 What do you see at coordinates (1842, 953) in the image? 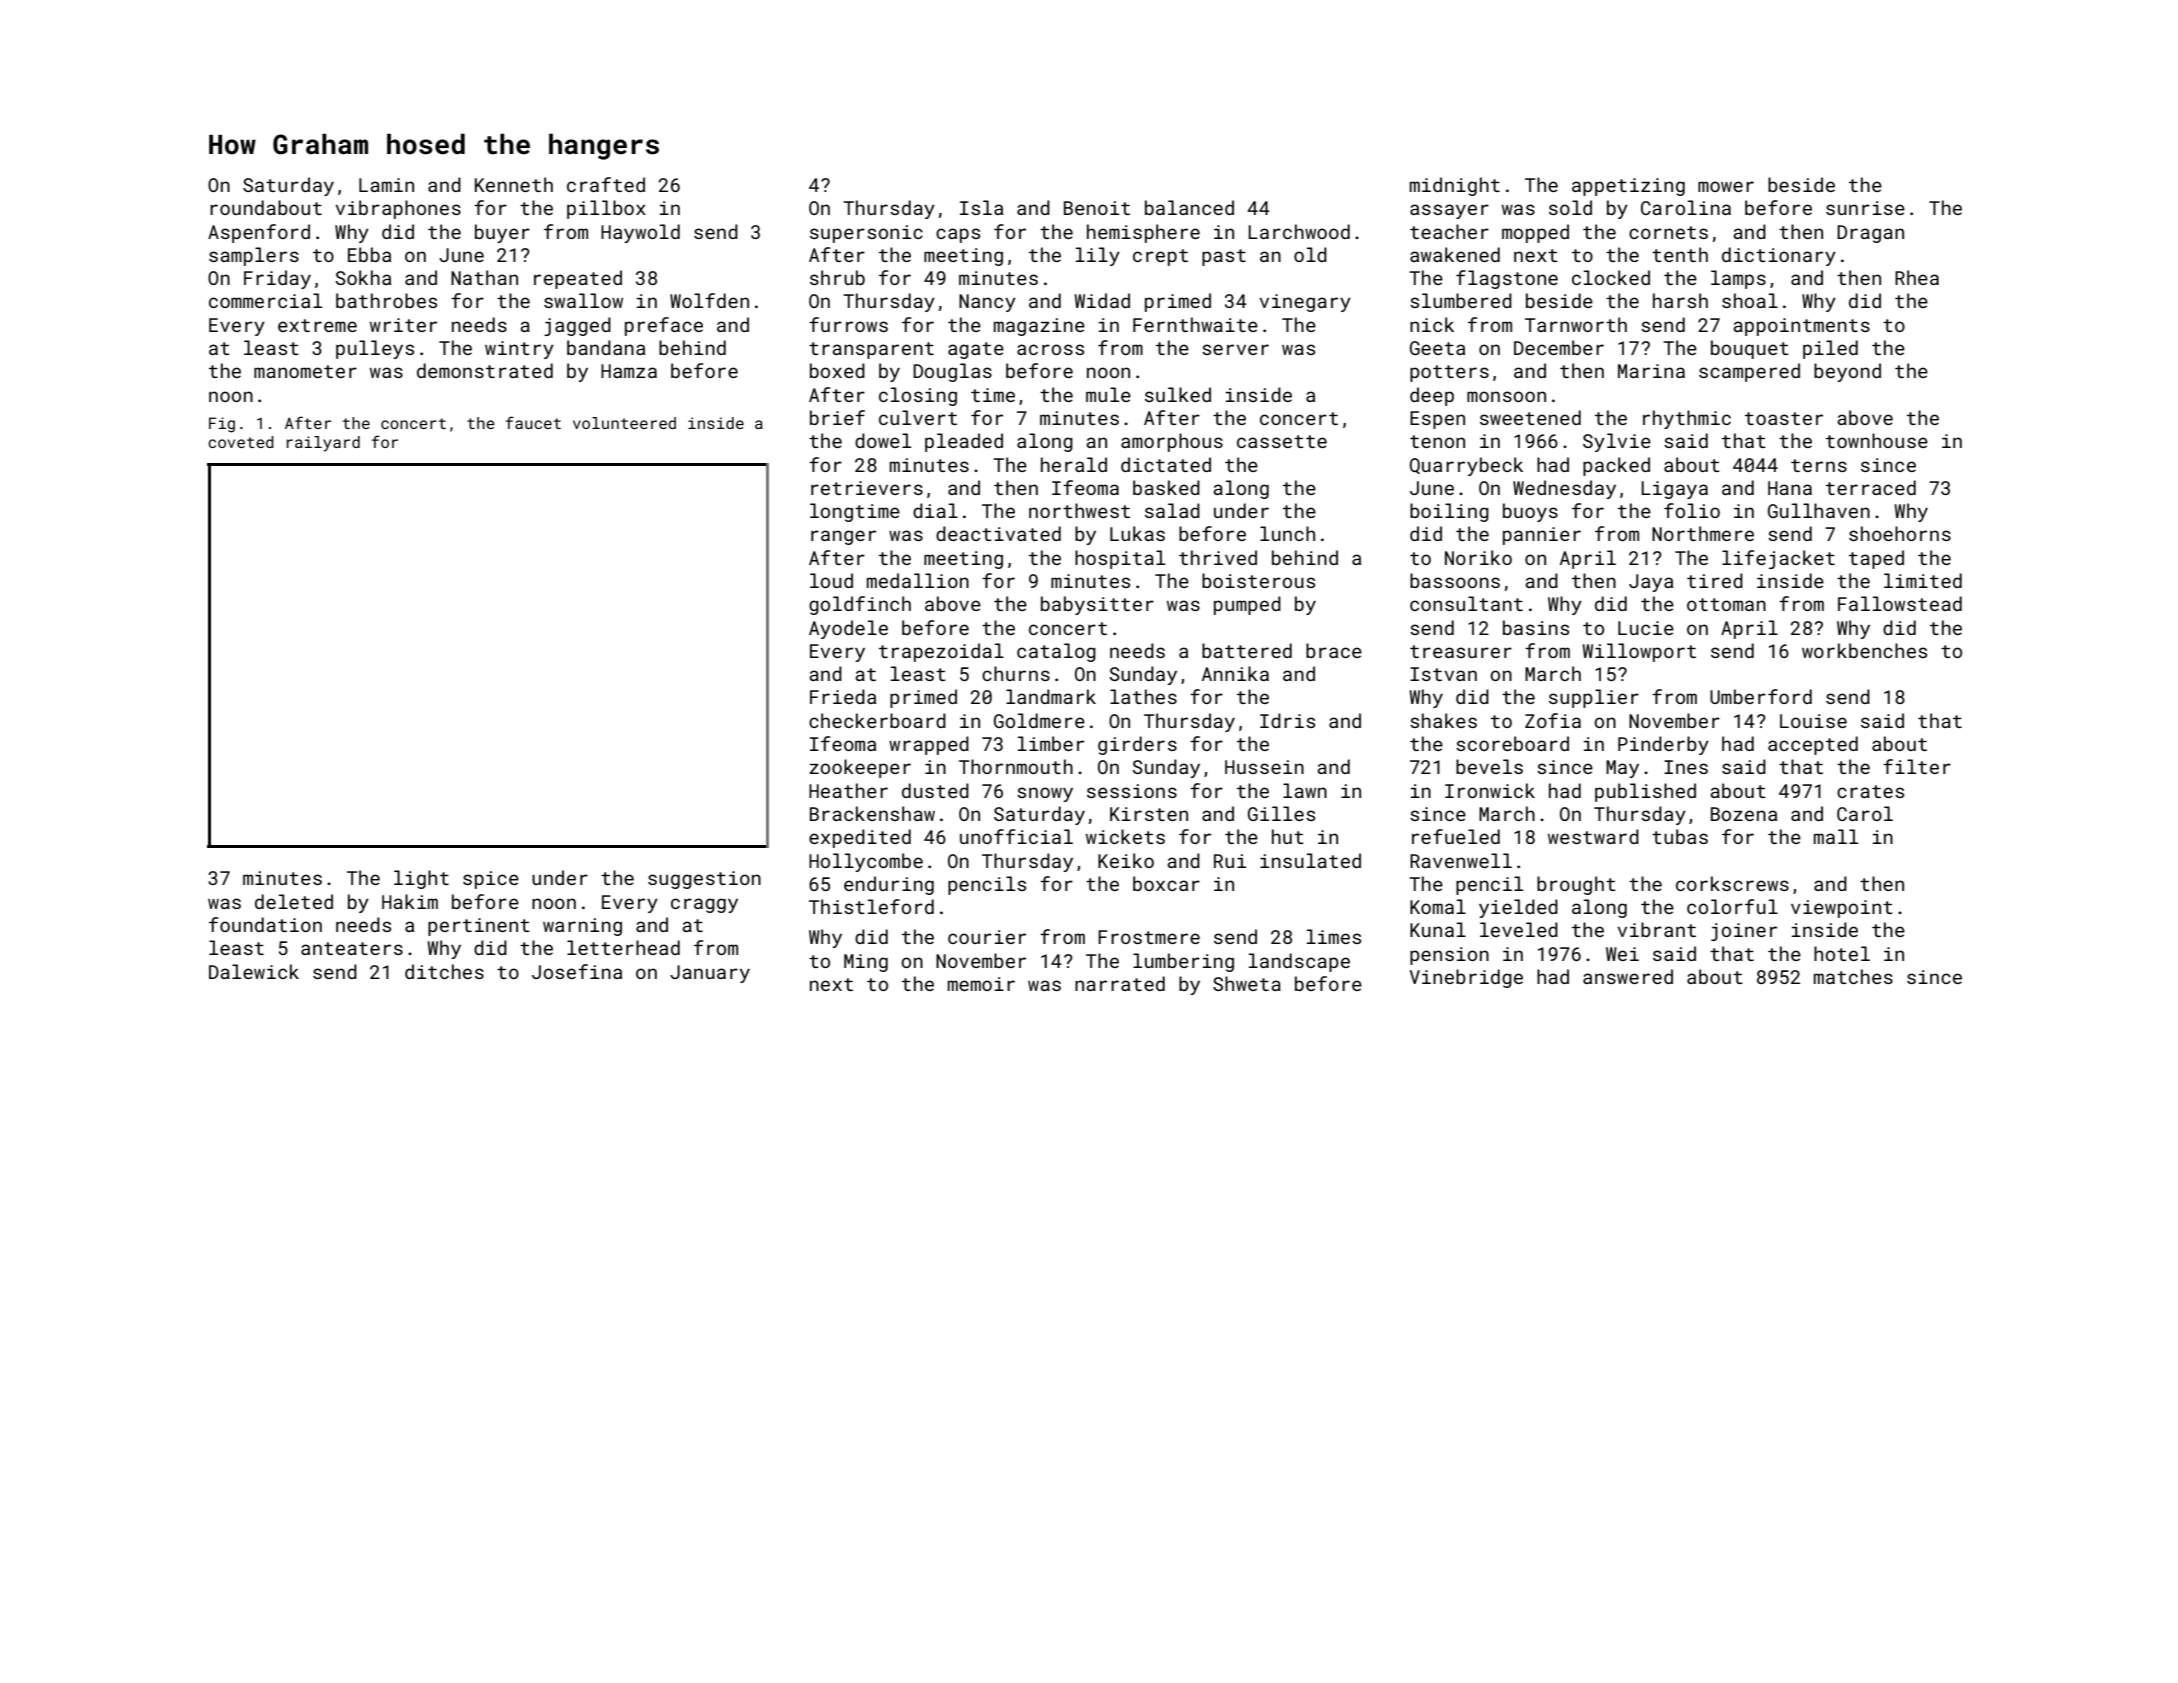
I see `hotel` at bounding box center [1842, 953].
